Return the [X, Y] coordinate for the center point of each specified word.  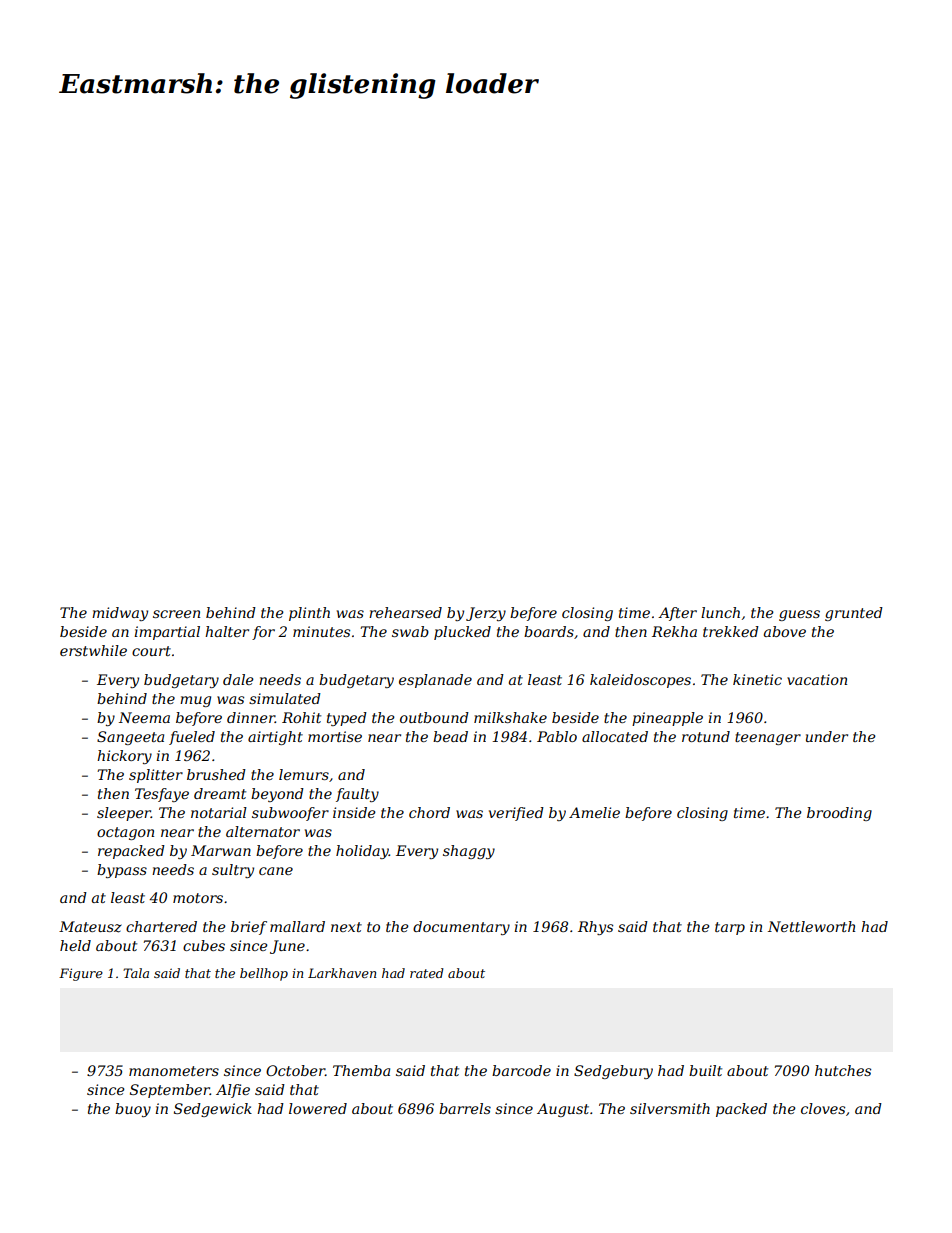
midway [120, 614]
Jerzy [486, 614]
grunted [854, 614]
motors [198, 898]
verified [516, 814]
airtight [275, 738]
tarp [730, 928]
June [287, 947]
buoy [133, 1110]
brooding [839, 814]
